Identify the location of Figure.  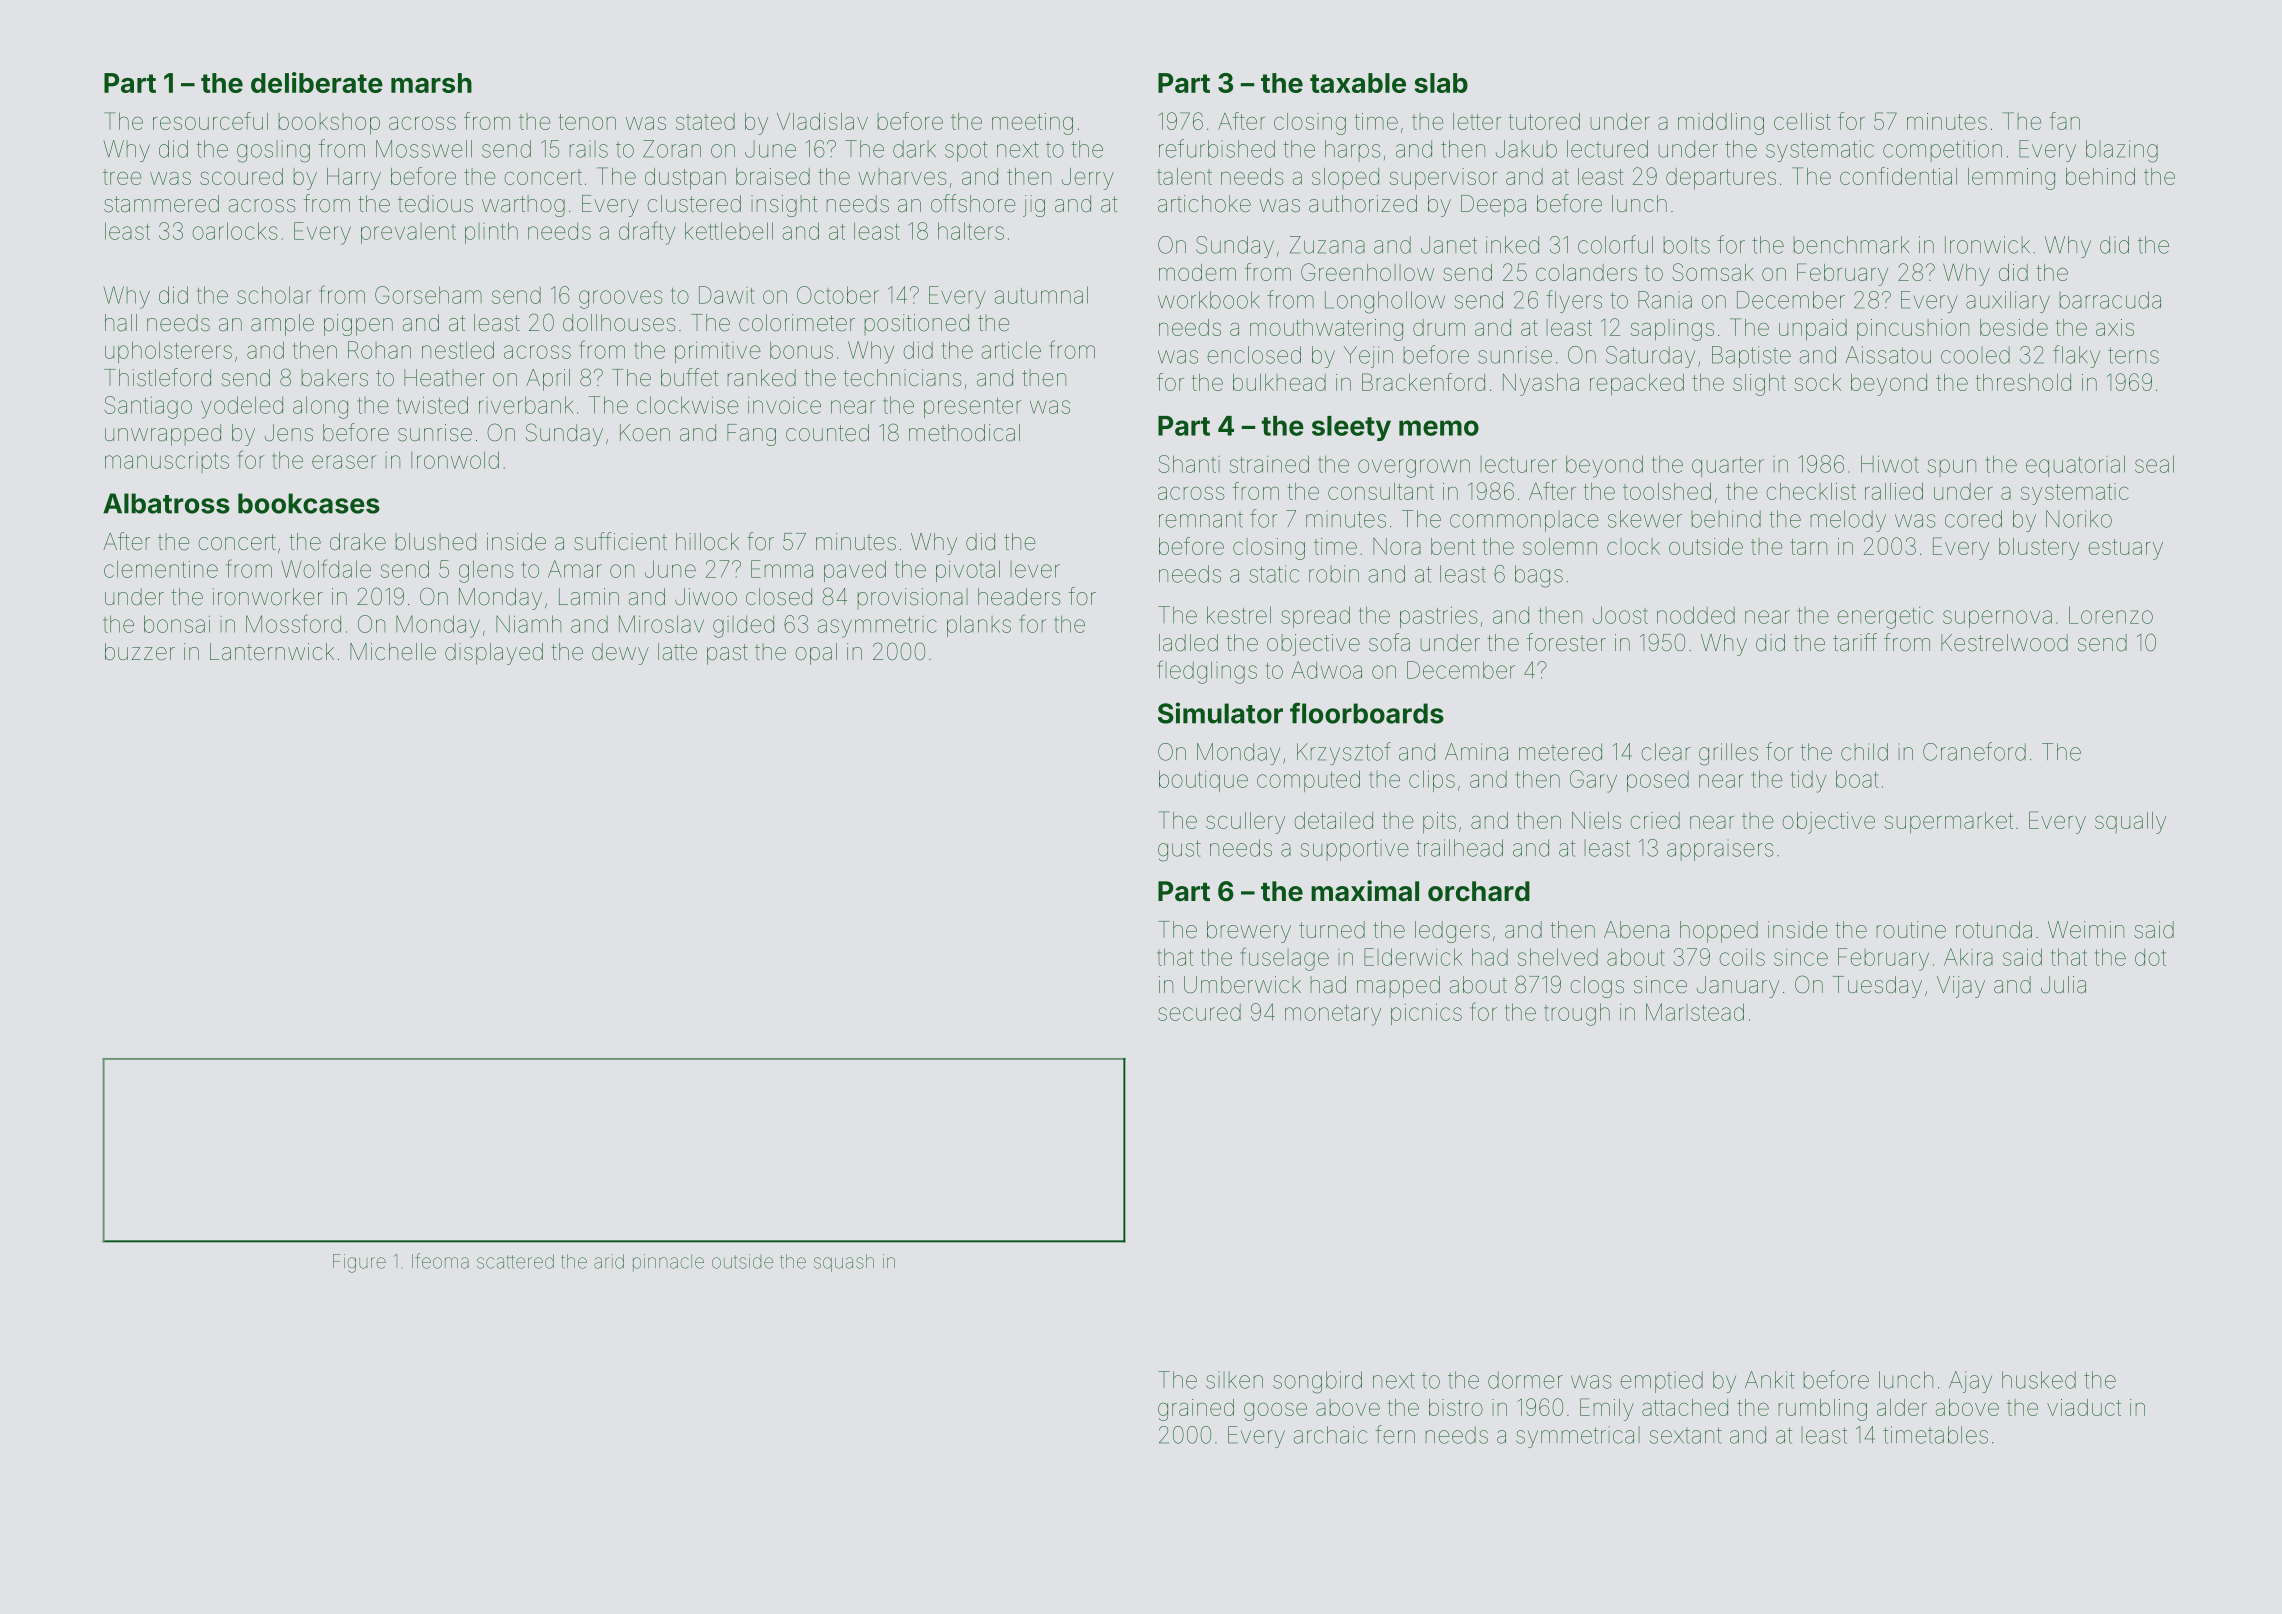
(359, 1263).
